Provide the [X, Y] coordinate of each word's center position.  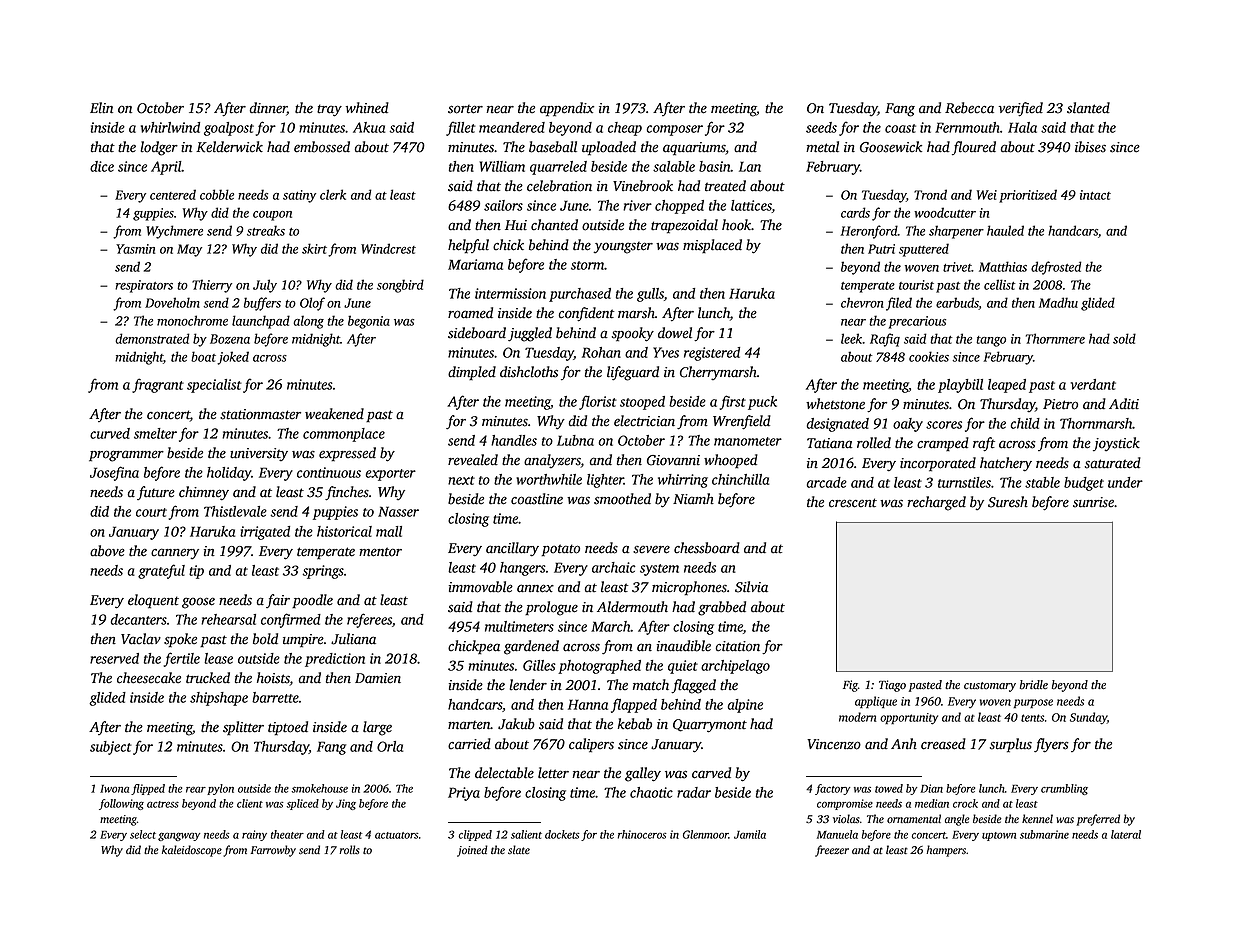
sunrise [1093, 502]
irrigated [265, 533]
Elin [101, 108]
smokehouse [320, 788]
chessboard [707, 548]
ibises [1090, 147]
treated [725, 186]
